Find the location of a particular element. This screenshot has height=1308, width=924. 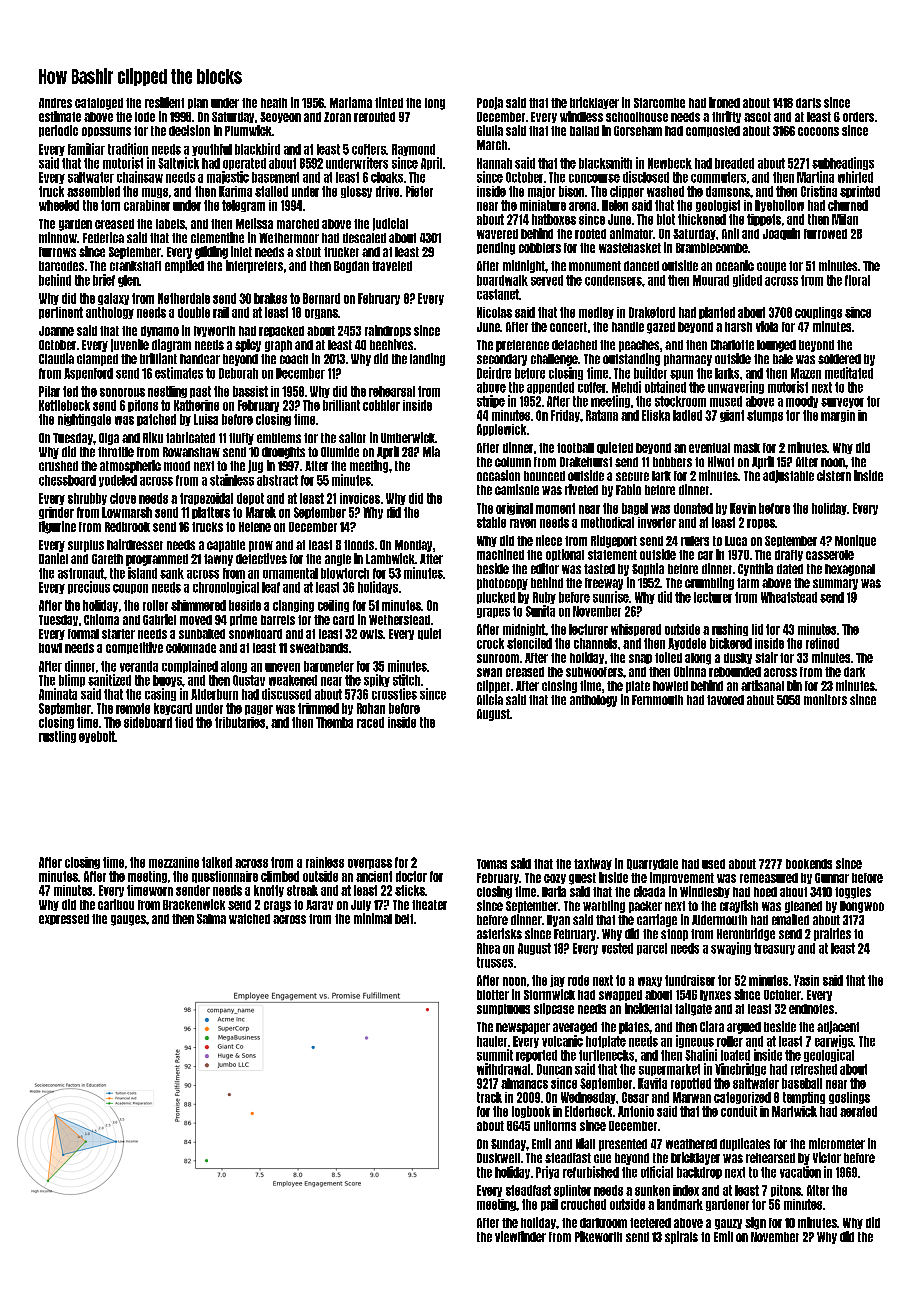

periodic is located at coordinates (58, 131).
